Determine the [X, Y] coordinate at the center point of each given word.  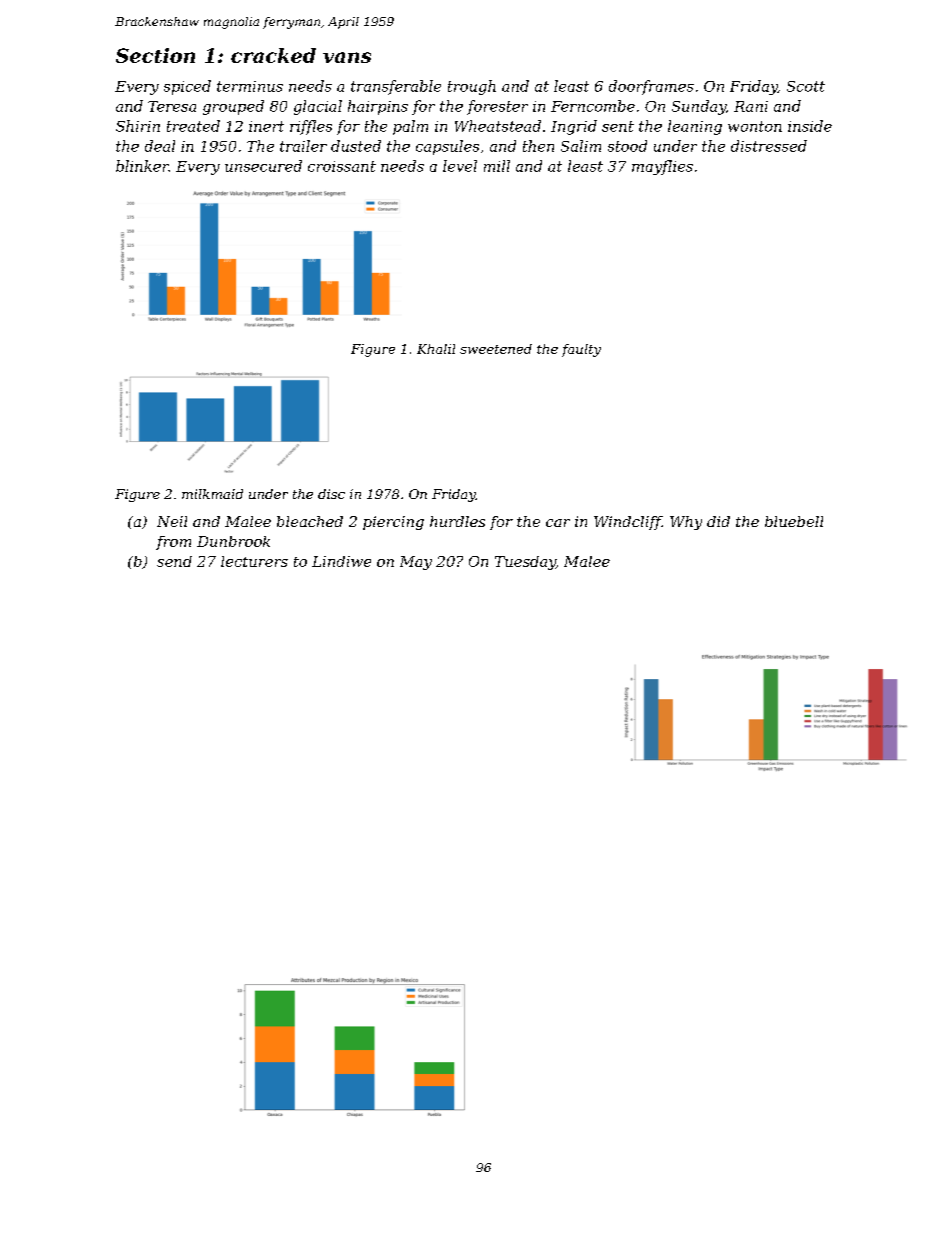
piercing [393, 523]
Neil [172, 521]
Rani [751, 106]
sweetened [496, 349]
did [718, 521]
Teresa [172, 106]
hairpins [378, 107]
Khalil [436, 349]
